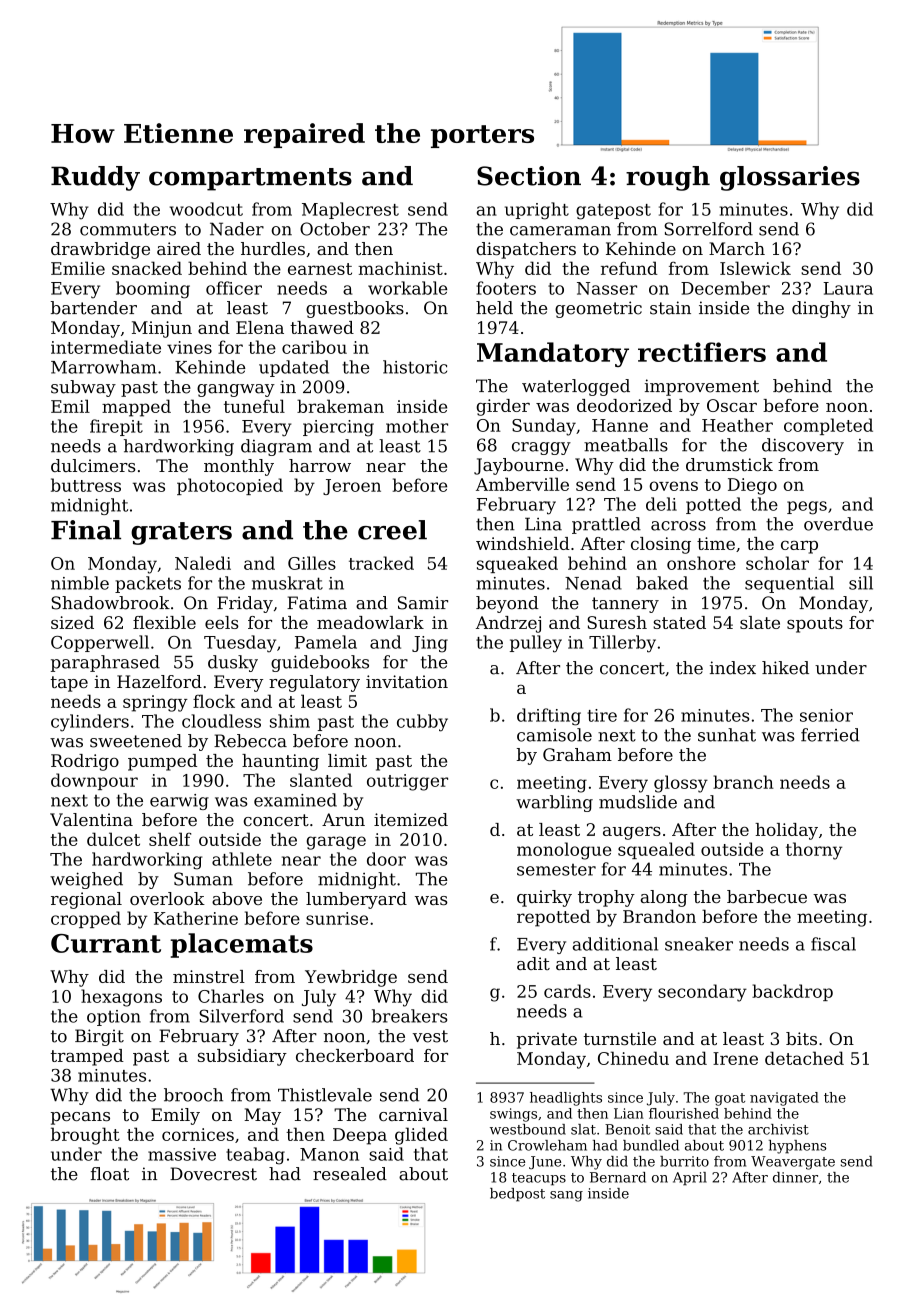 This screenshot has height=1314, width=924. I want to click on door, so click(386, 859).
